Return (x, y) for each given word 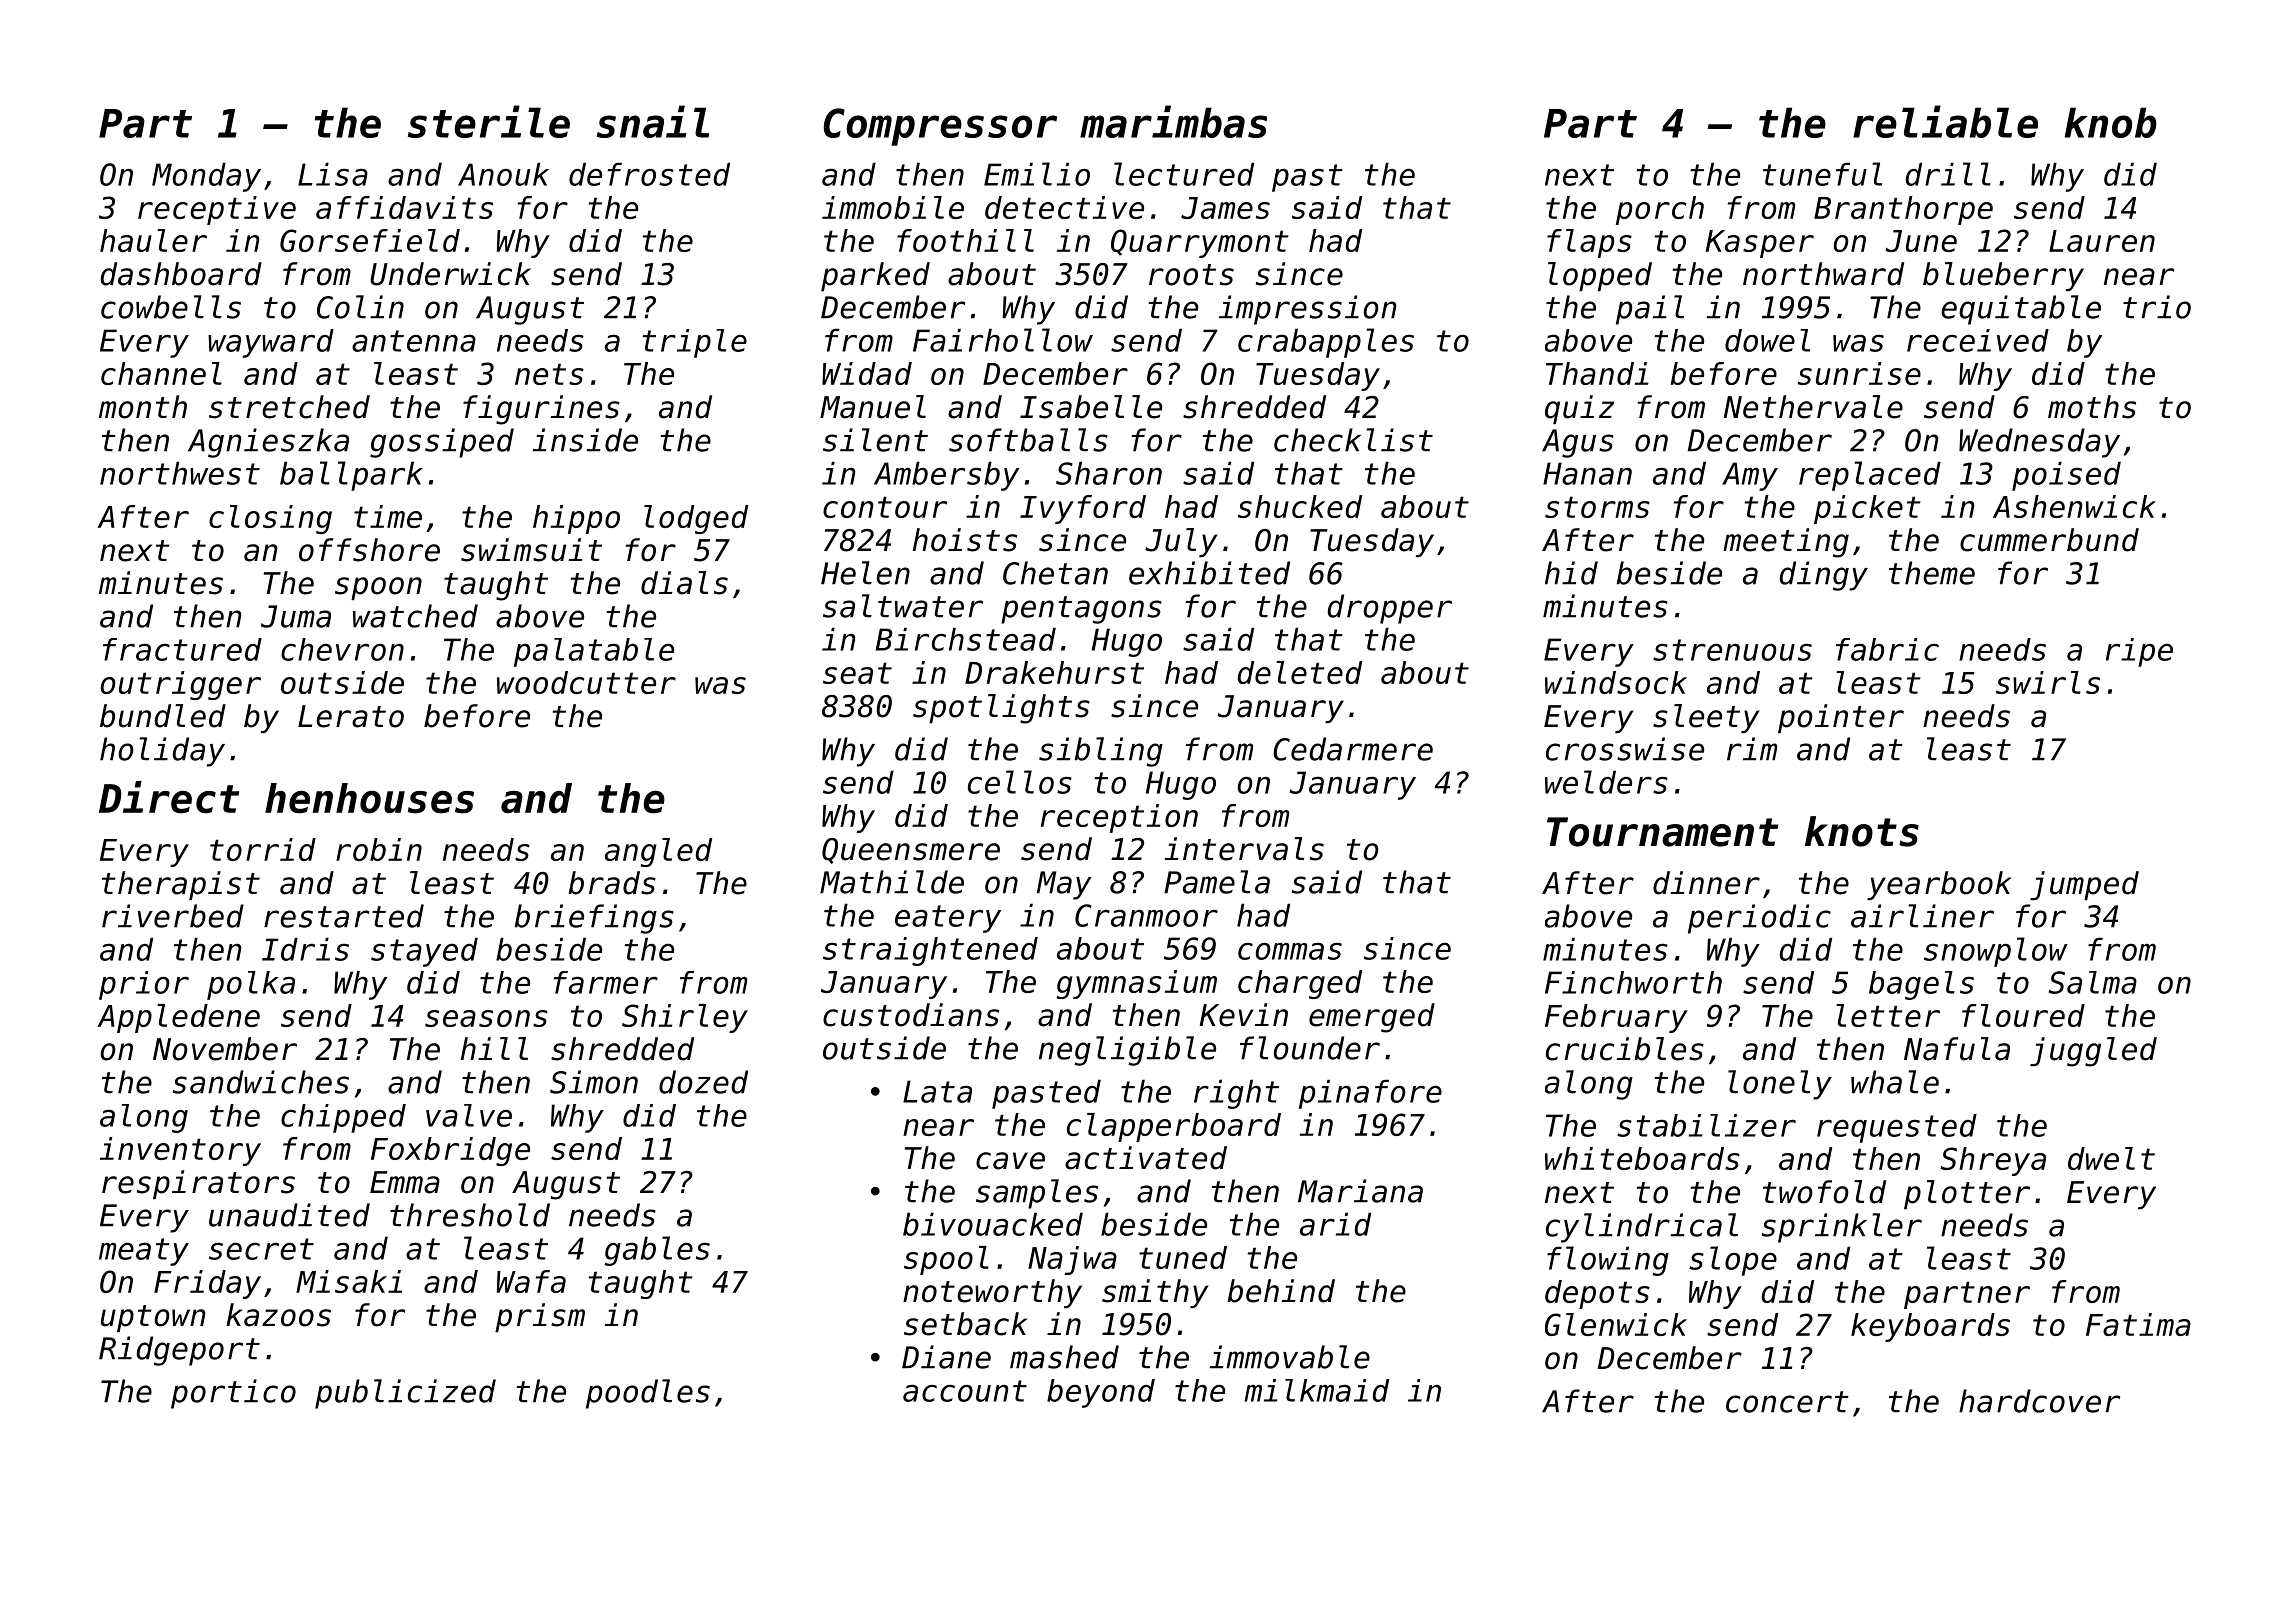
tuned (1183, 1257)
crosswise (1625, 749)
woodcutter (586, 682)
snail (653, 121)
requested (1897, 1128)
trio (2157, 307)
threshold (470, 1215)
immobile (893, 207)
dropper (1390, 609)
